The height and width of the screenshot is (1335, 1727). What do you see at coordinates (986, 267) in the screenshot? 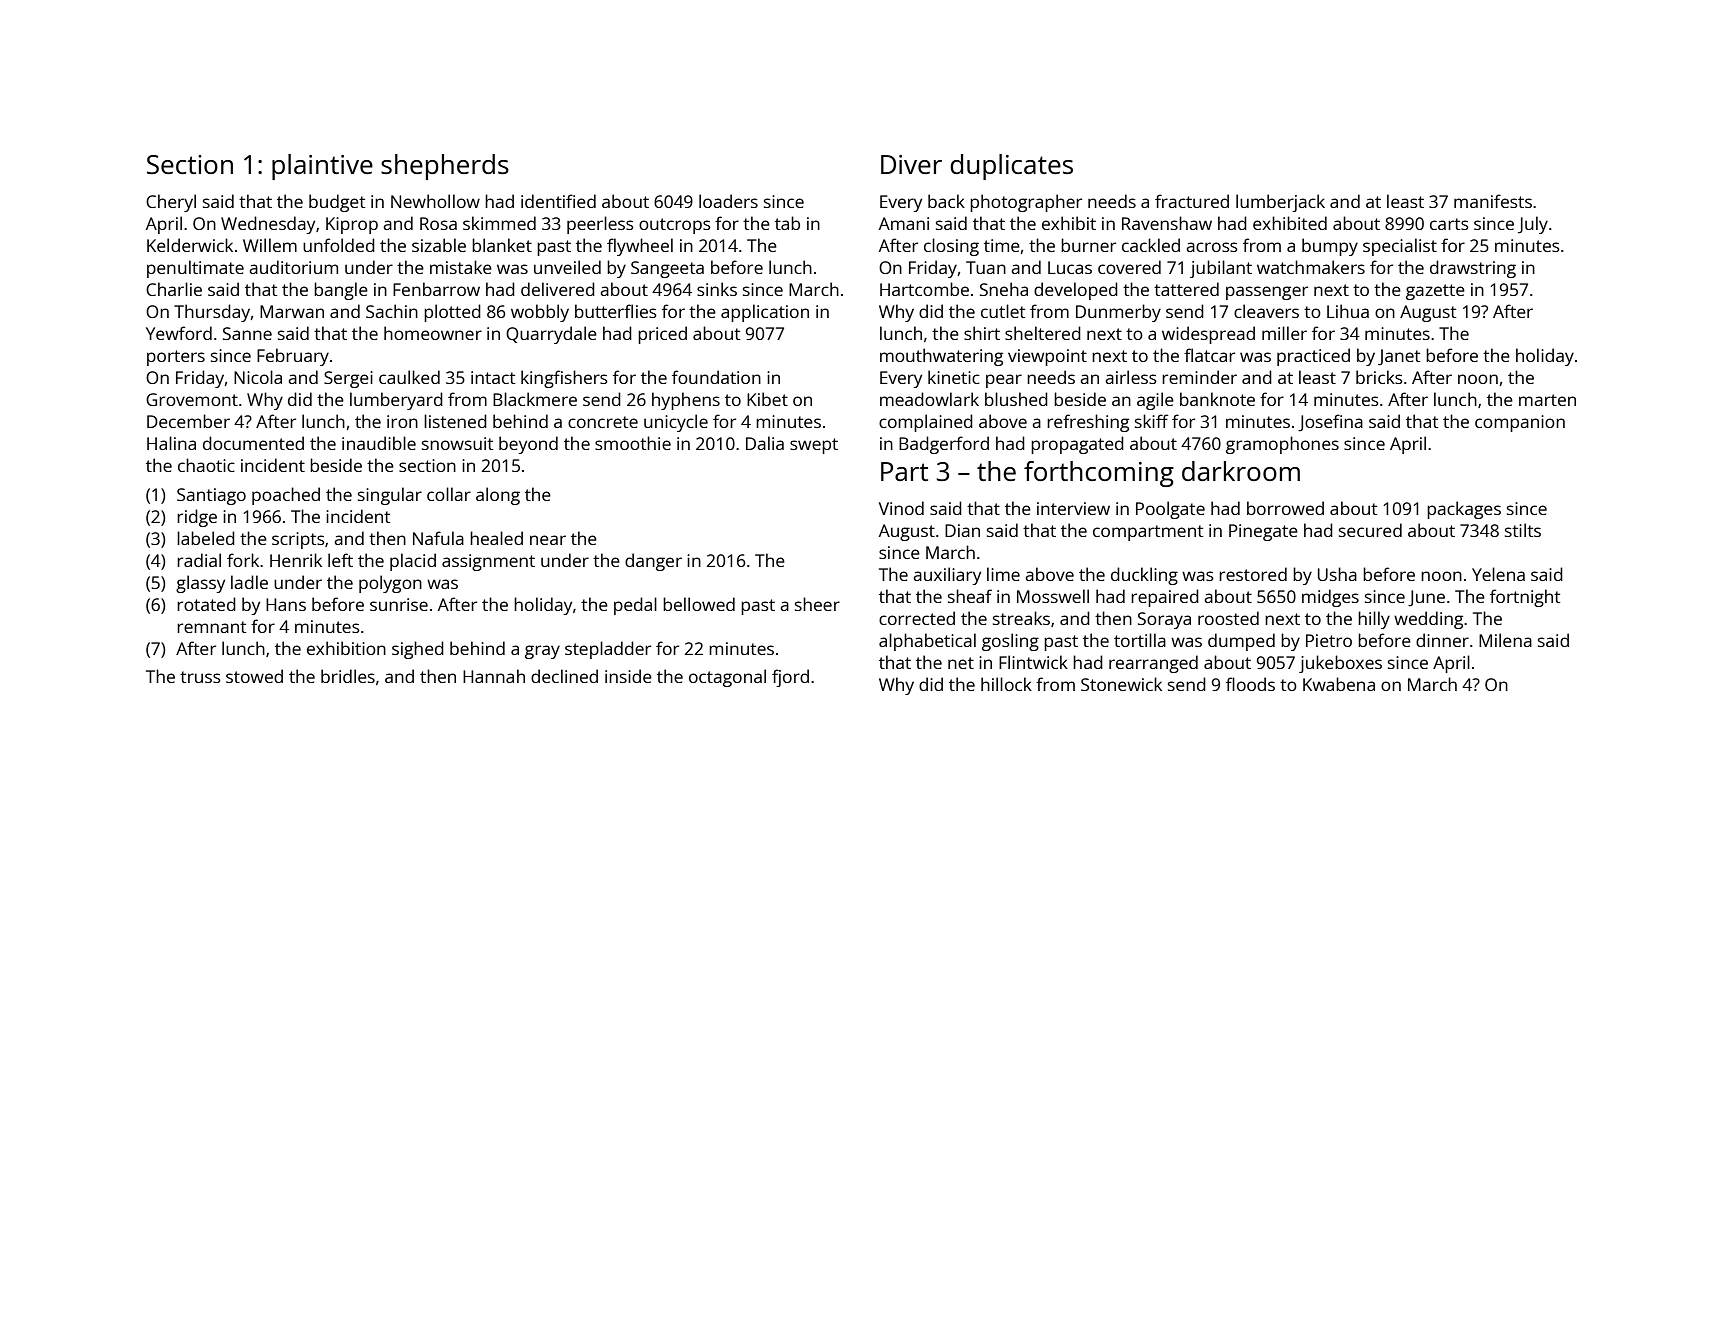
I see `Tuan` at bounding box center [986, 267].
